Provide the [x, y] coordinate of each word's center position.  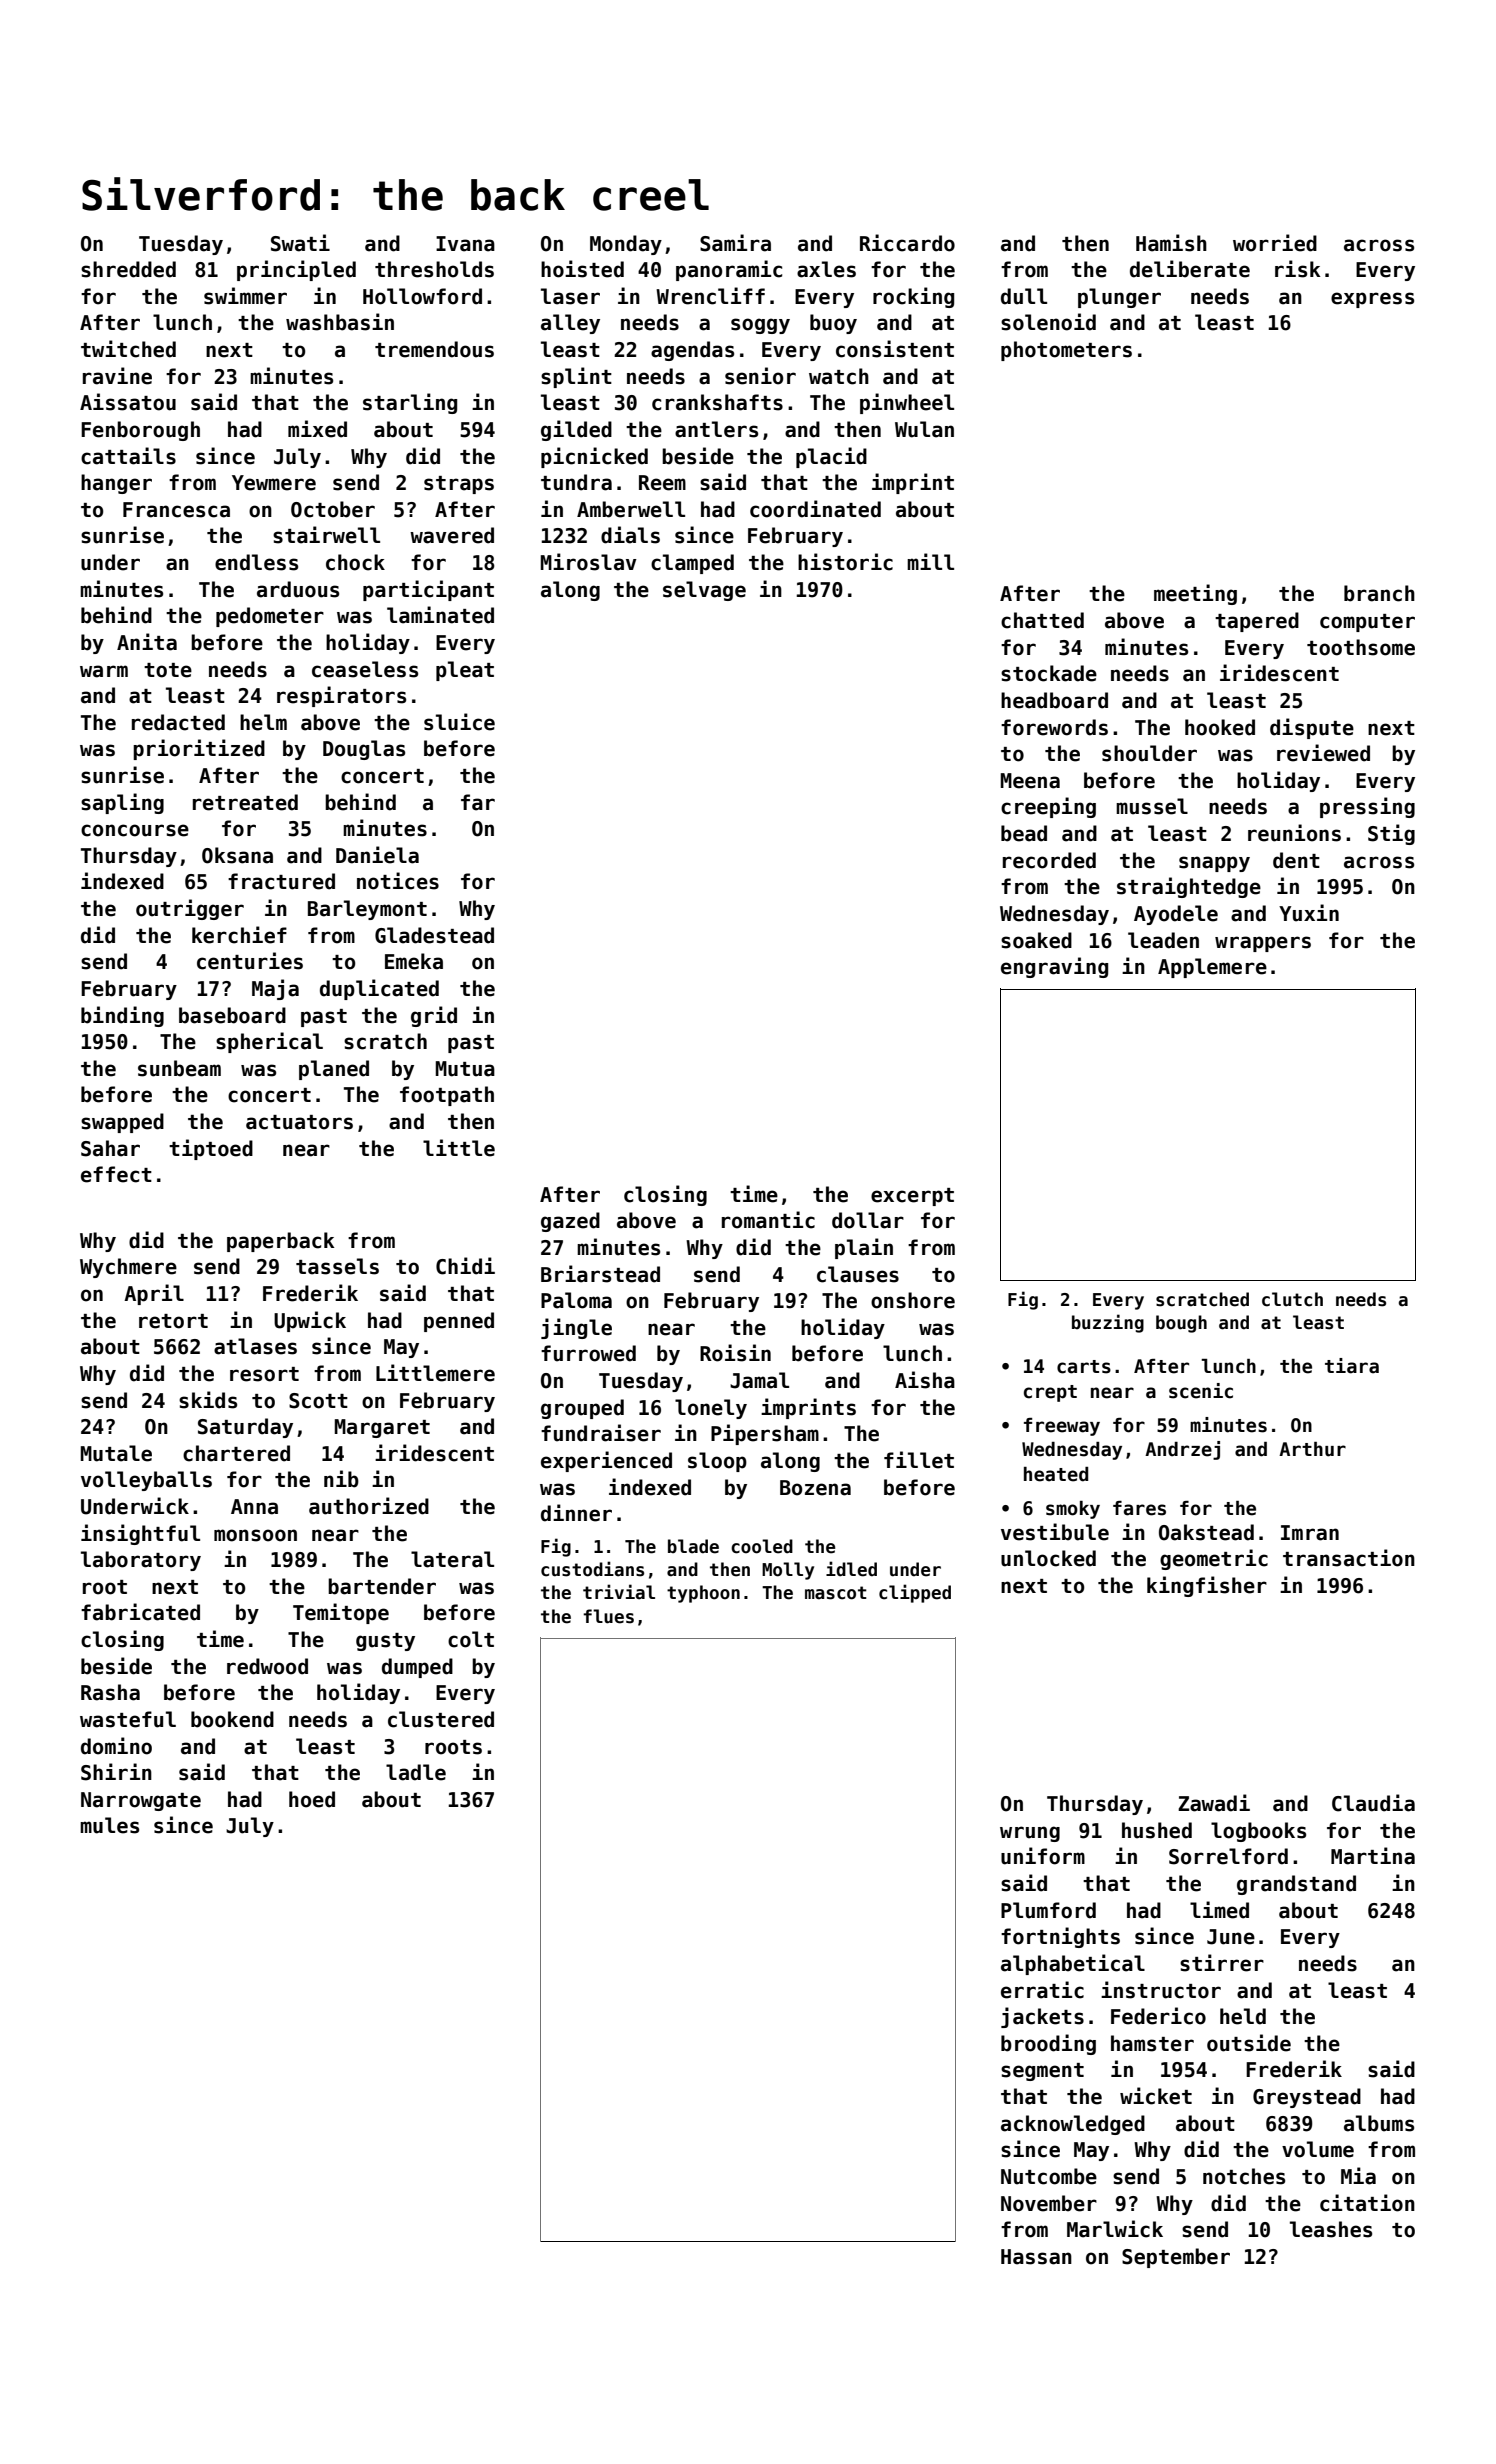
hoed [312, 1799]
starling [410, 403]
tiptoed [211, 1149]
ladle [416, 1772]
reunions [1294, 833]
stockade [1049, 673]
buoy [833, 324]
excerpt [912, 1197]
